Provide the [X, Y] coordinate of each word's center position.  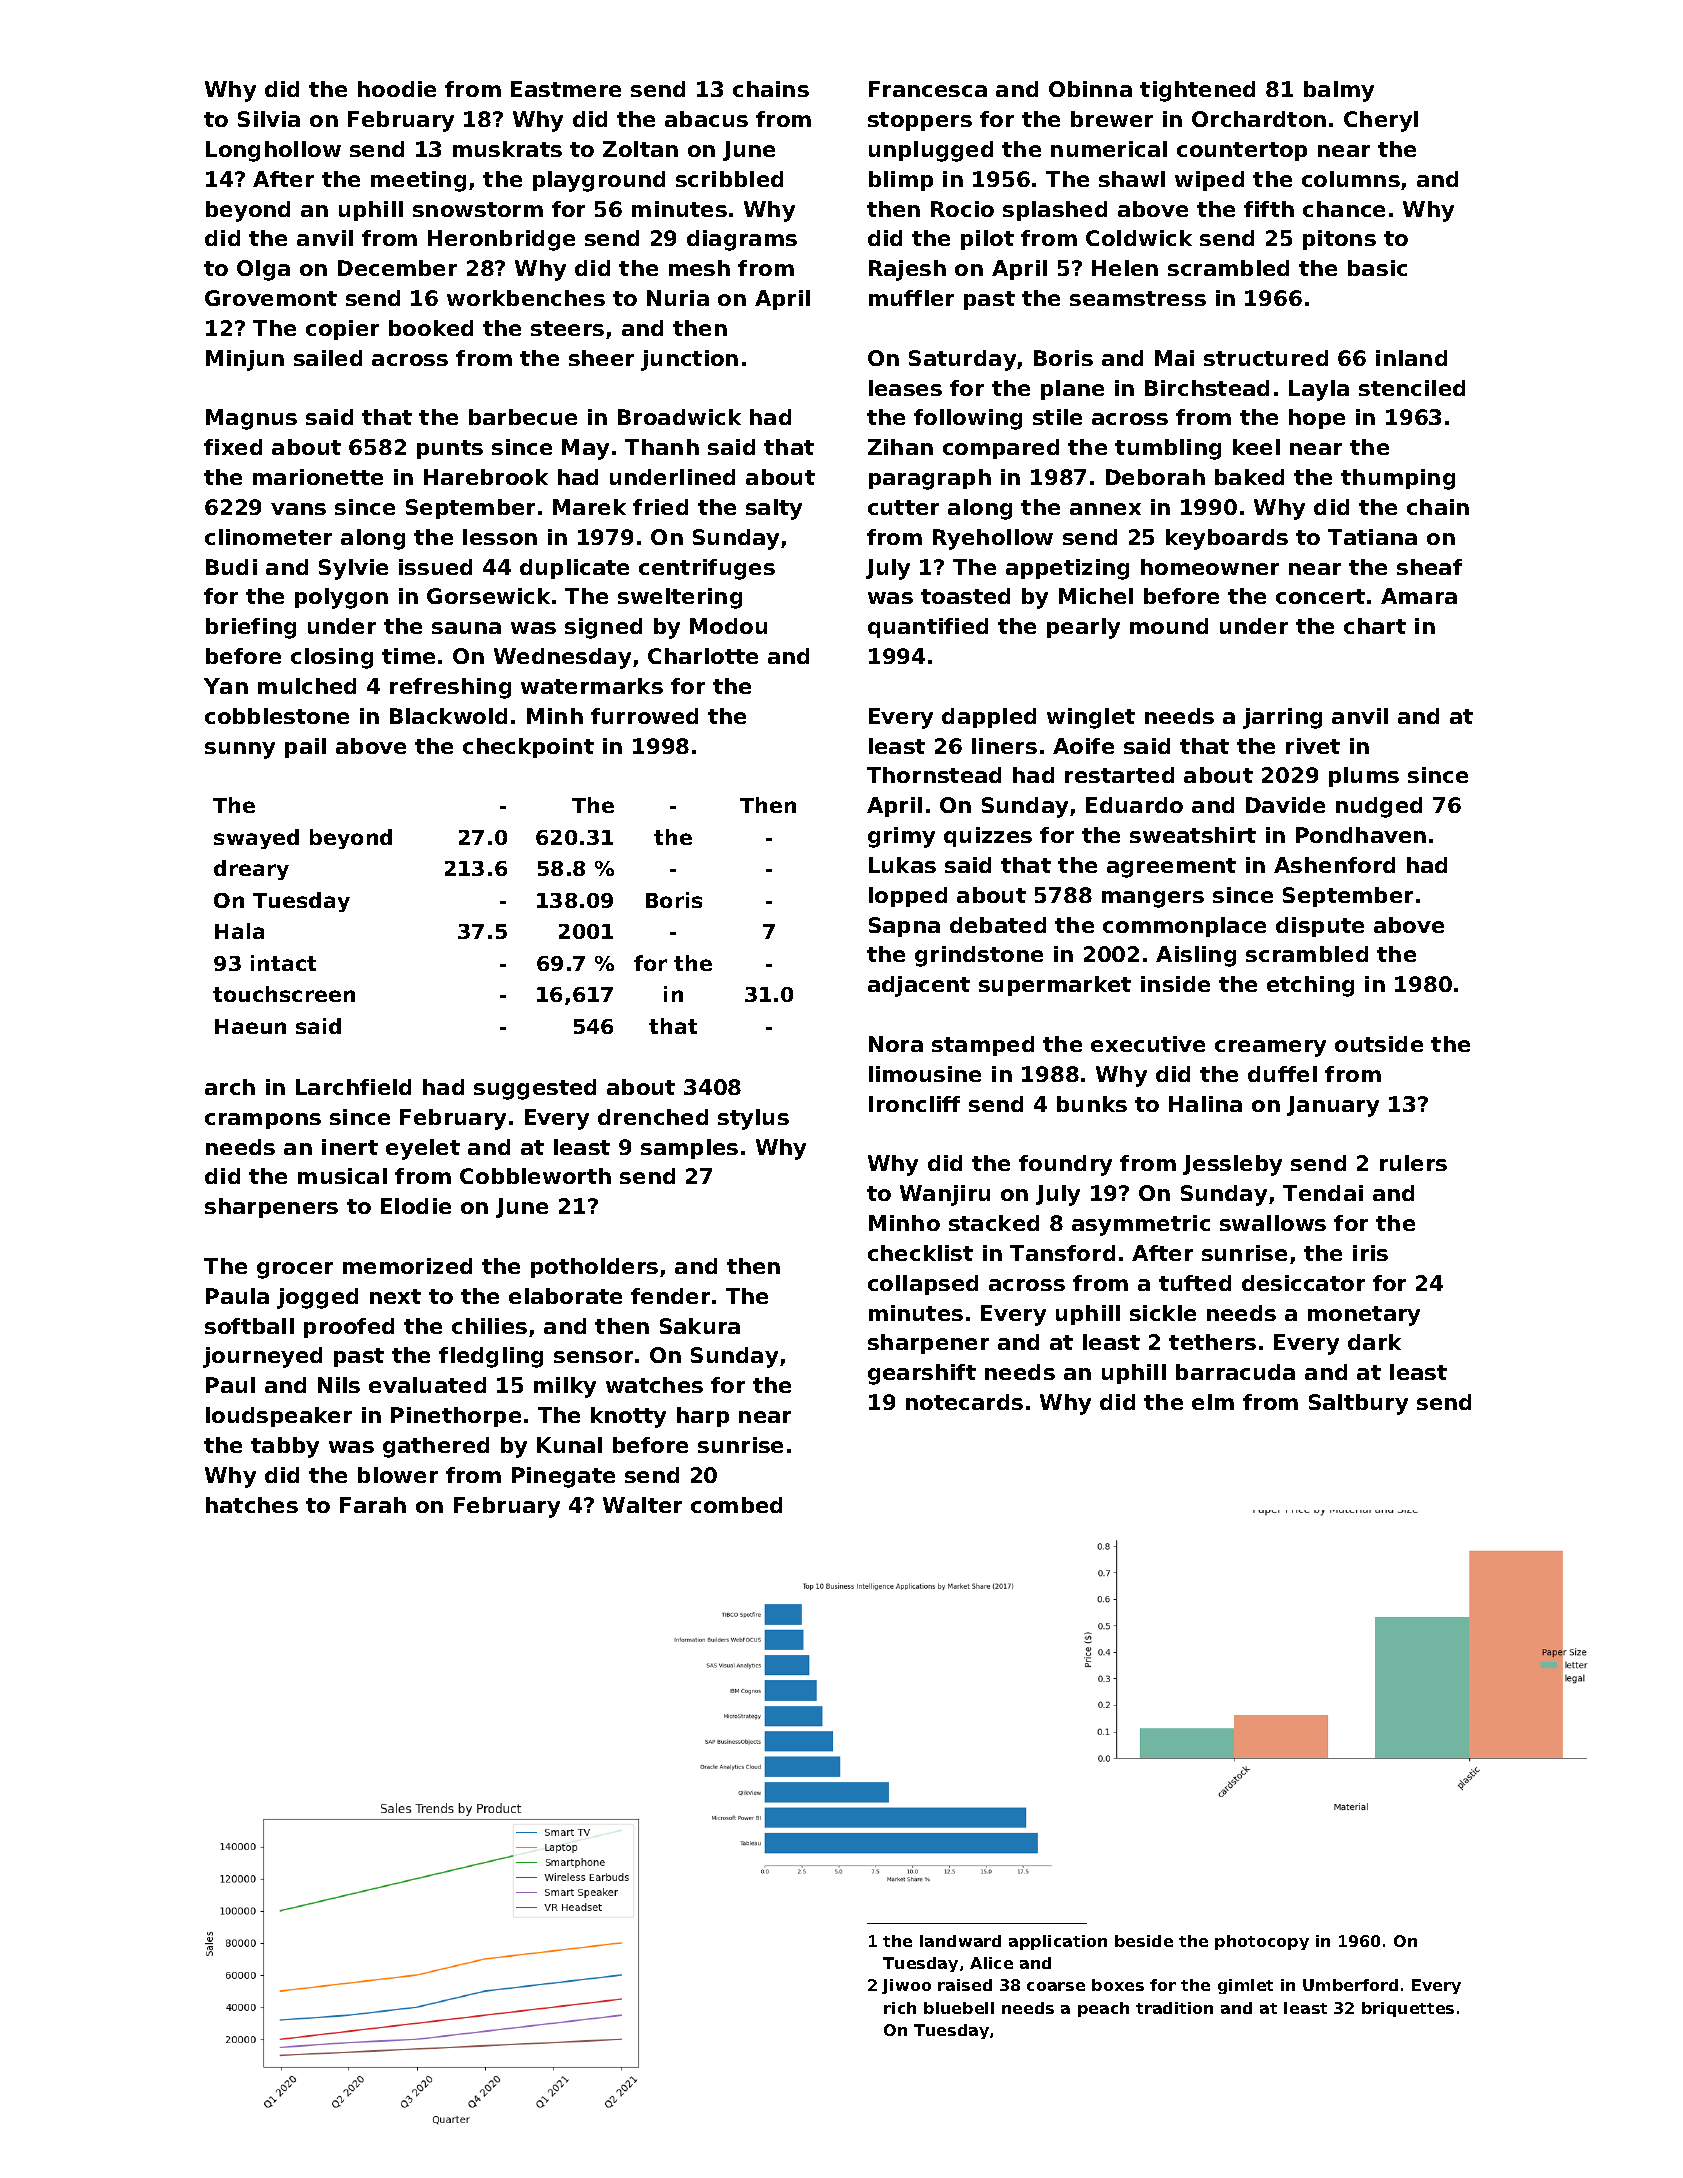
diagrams [742, 240]
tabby [285, 1447]
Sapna [904, 927]
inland [1411, 358]
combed [736, 1505]
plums [1364, 777]
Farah [373, 1505]
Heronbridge [501, 240]
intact [283, 963]
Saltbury [1358, 1404]
